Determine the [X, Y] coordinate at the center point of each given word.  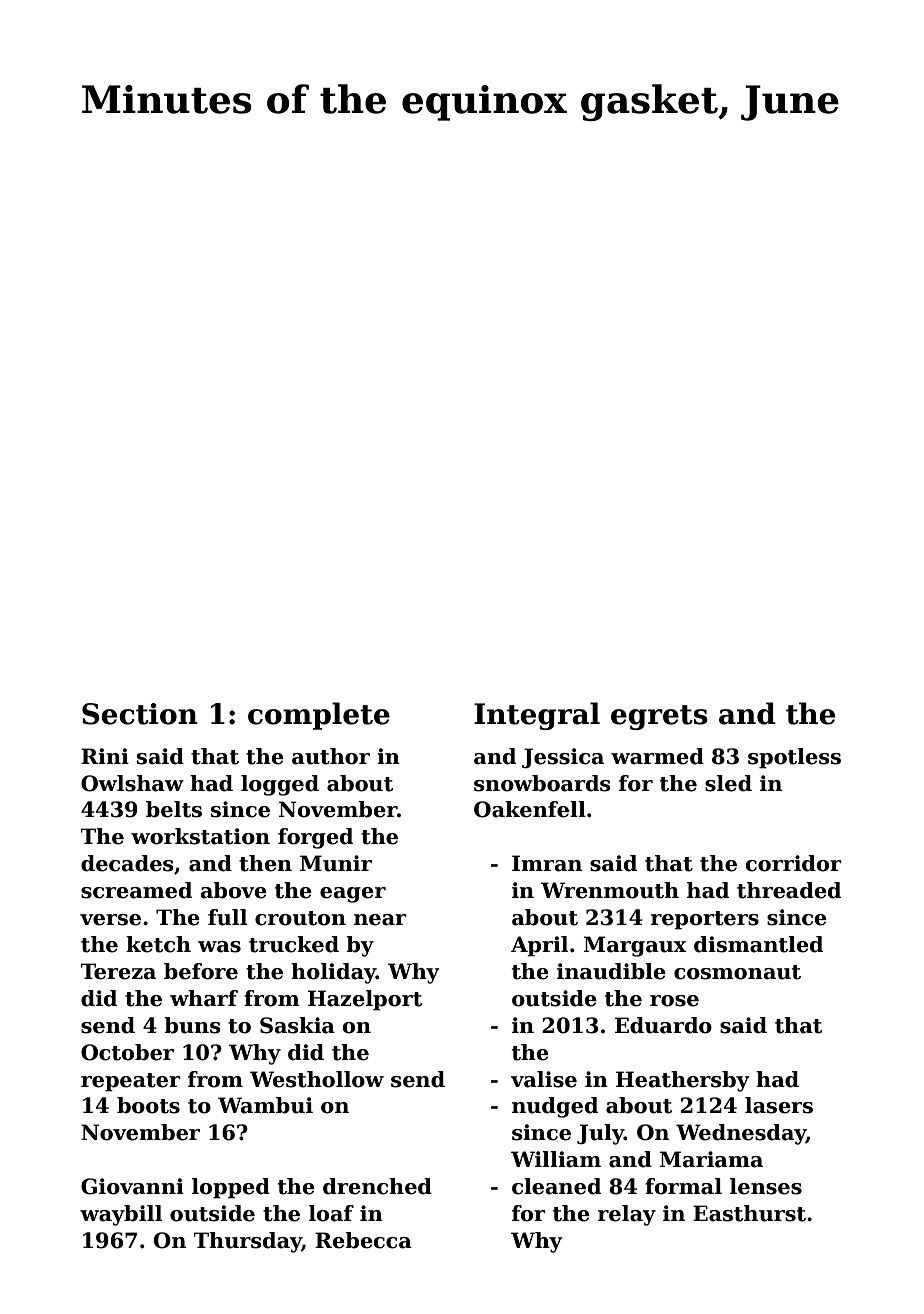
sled [728, 783]
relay [627, 1215]
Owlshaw [132, 783]
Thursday [248, 1242]
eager [353, 895]
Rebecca [363, 1240]
